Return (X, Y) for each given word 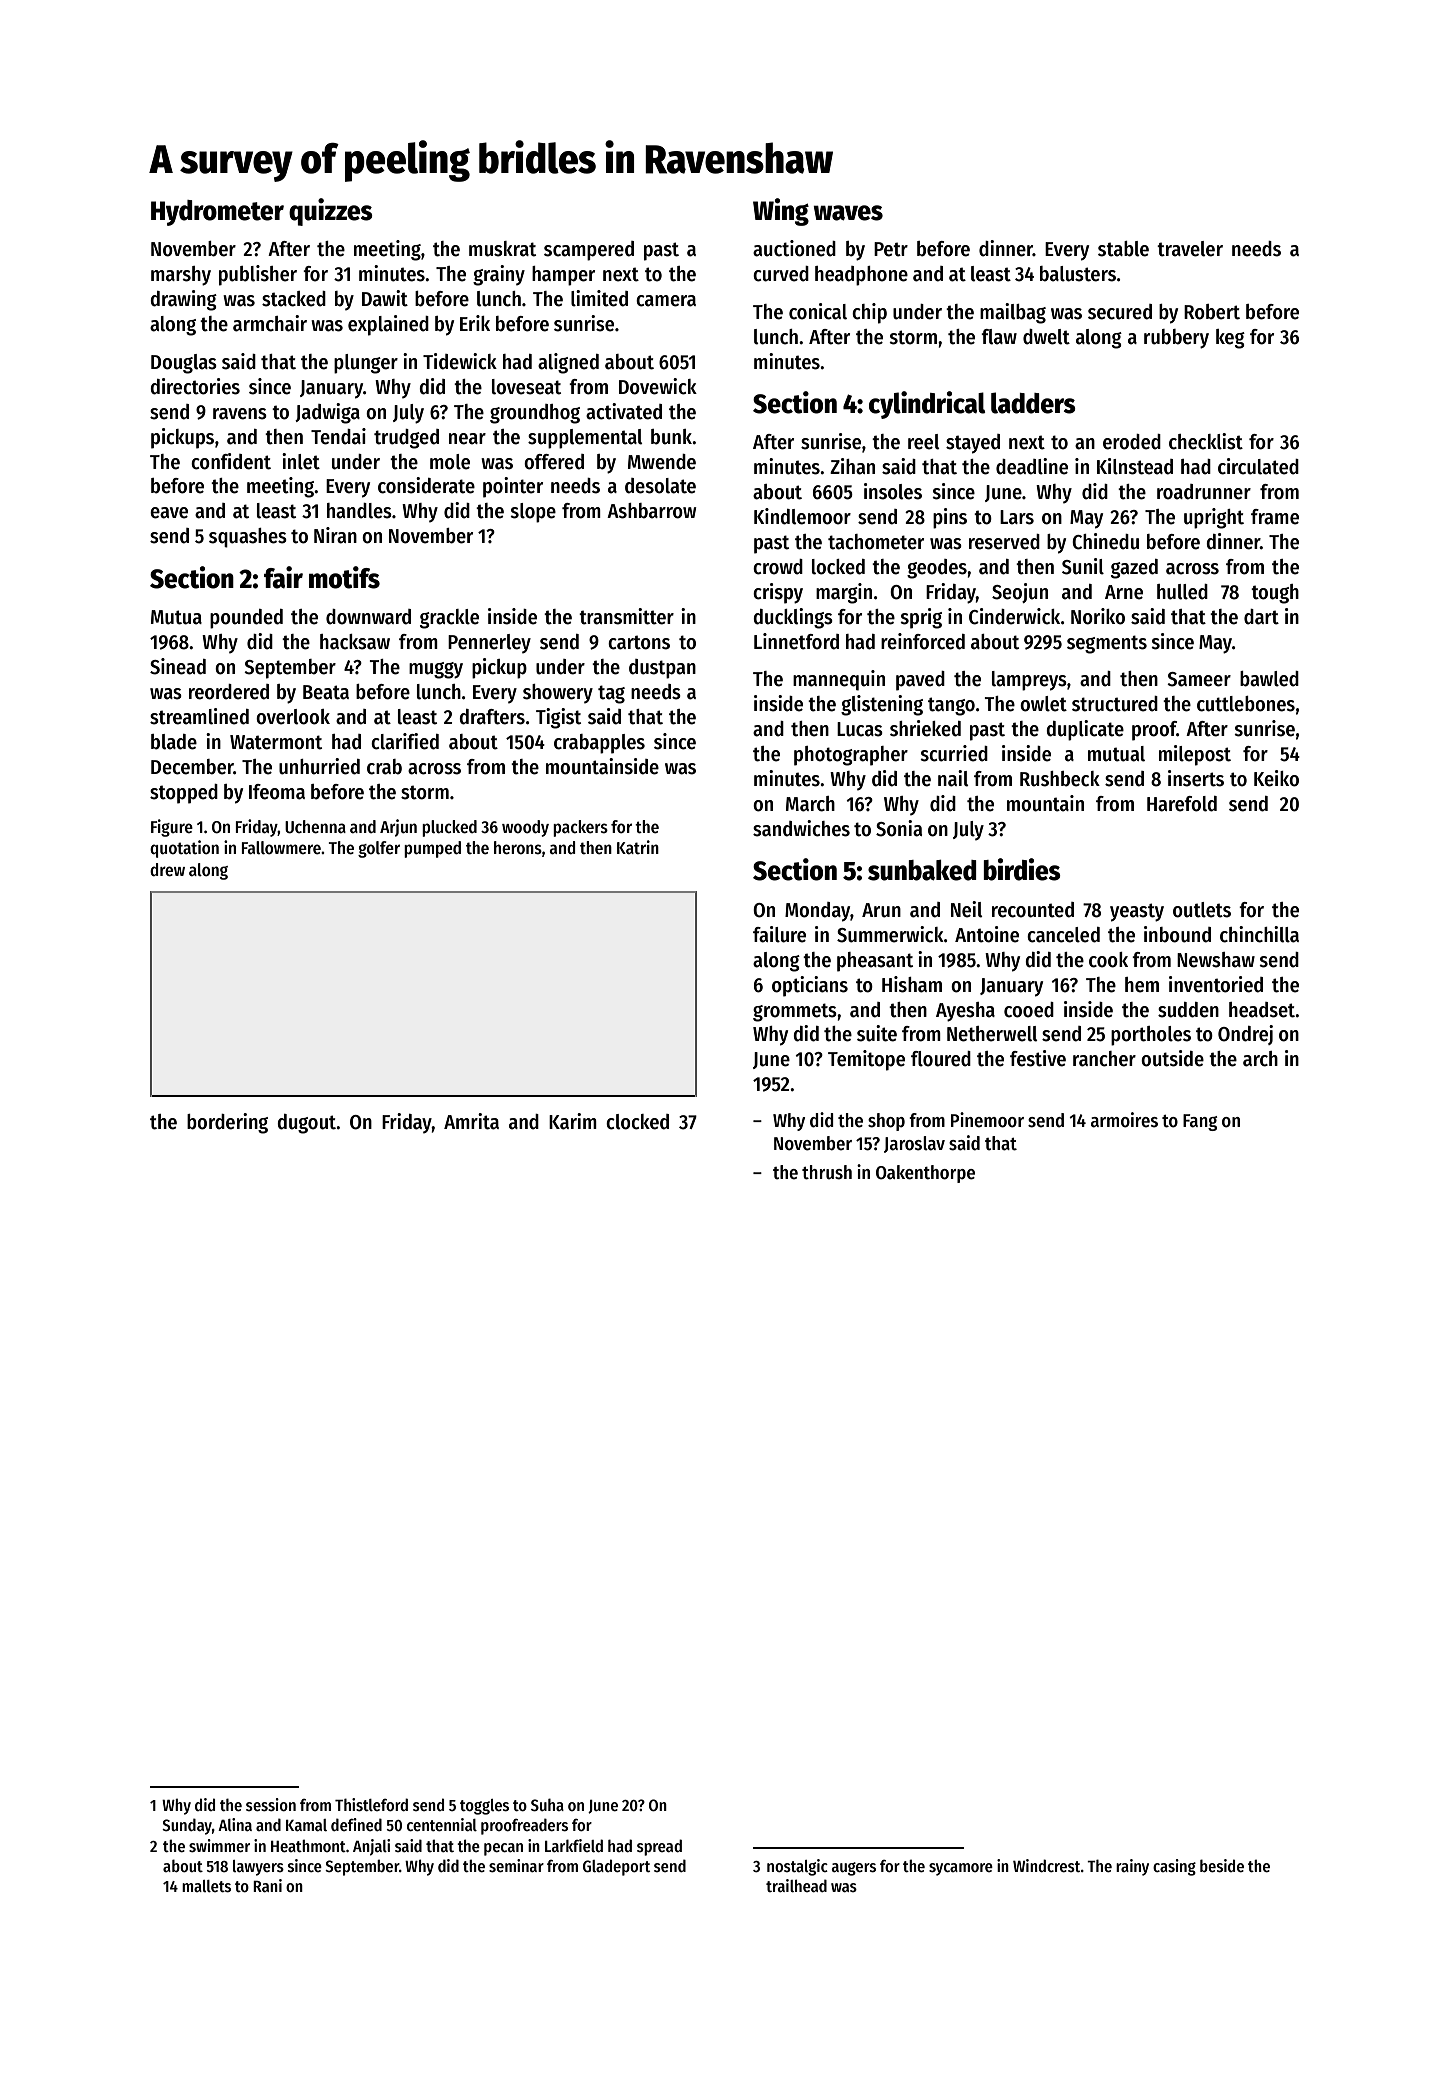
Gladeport (616, 1867)
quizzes (331, 212)
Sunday (187, 1826)
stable (1123, 249)
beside (1222, 1865)
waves (848, 213)
